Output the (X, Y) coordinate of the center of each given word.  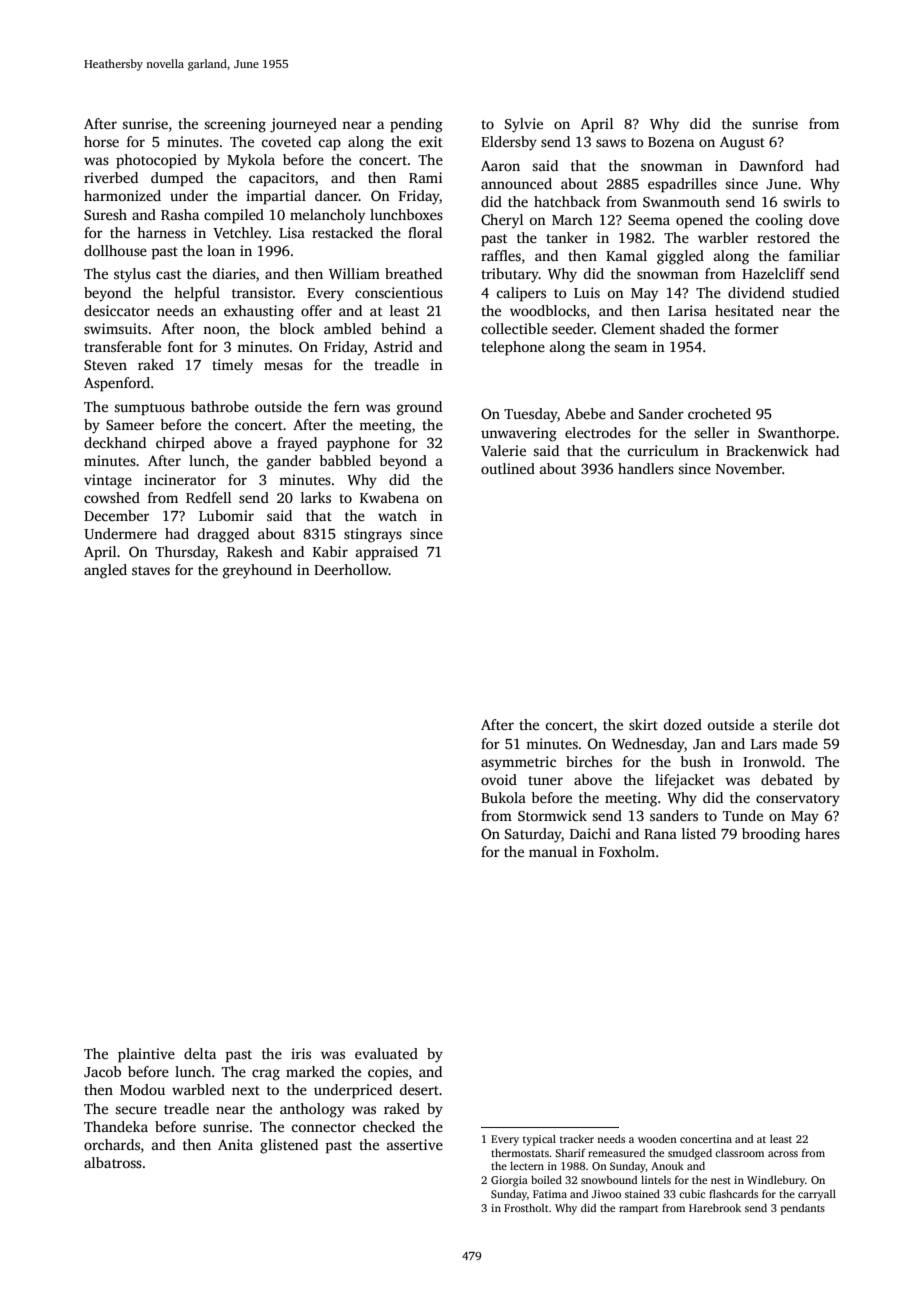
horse (101, 141)
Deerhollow (351, 569)
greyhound (257, 571)
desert (419, 1089)
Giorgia (509, 1181)
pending (416, 125)
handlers (646, 468)
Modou (142, 1089)
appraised (387, 553)
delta (200, 1053)
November (749, 468)
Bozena (671, 142)
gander (289, 462)
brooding (771, 835)
